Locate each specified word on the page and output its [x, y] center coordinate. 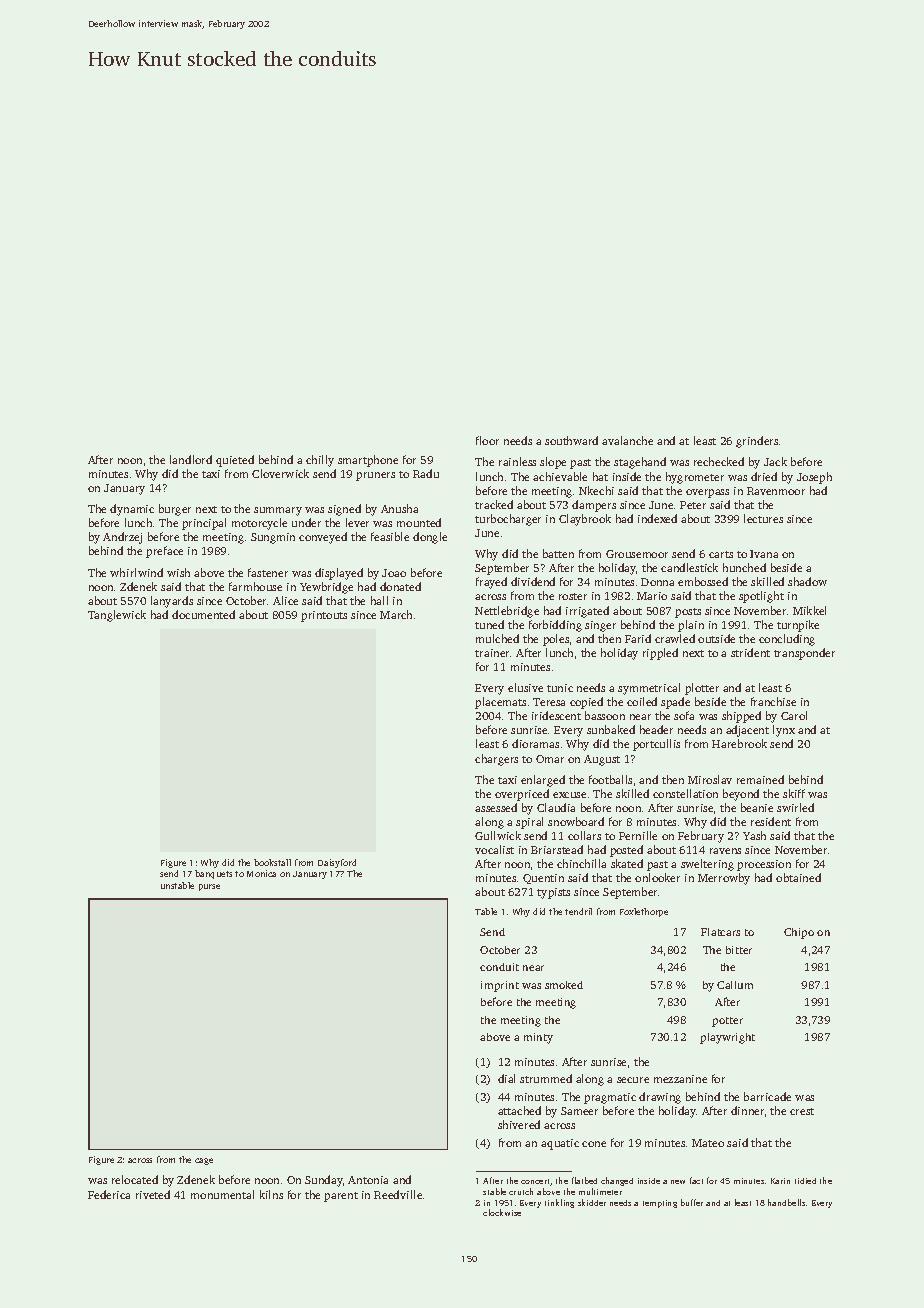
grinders [757, 442]
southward [571, 440]
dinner [747, 1110]
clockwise [502, 1212]
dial [506, 1078]
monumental [222, 1194]
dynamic [132, 510]
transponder [804, 654]
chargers [496, 760]
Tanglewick [117, 616]
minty [538, 1038]
